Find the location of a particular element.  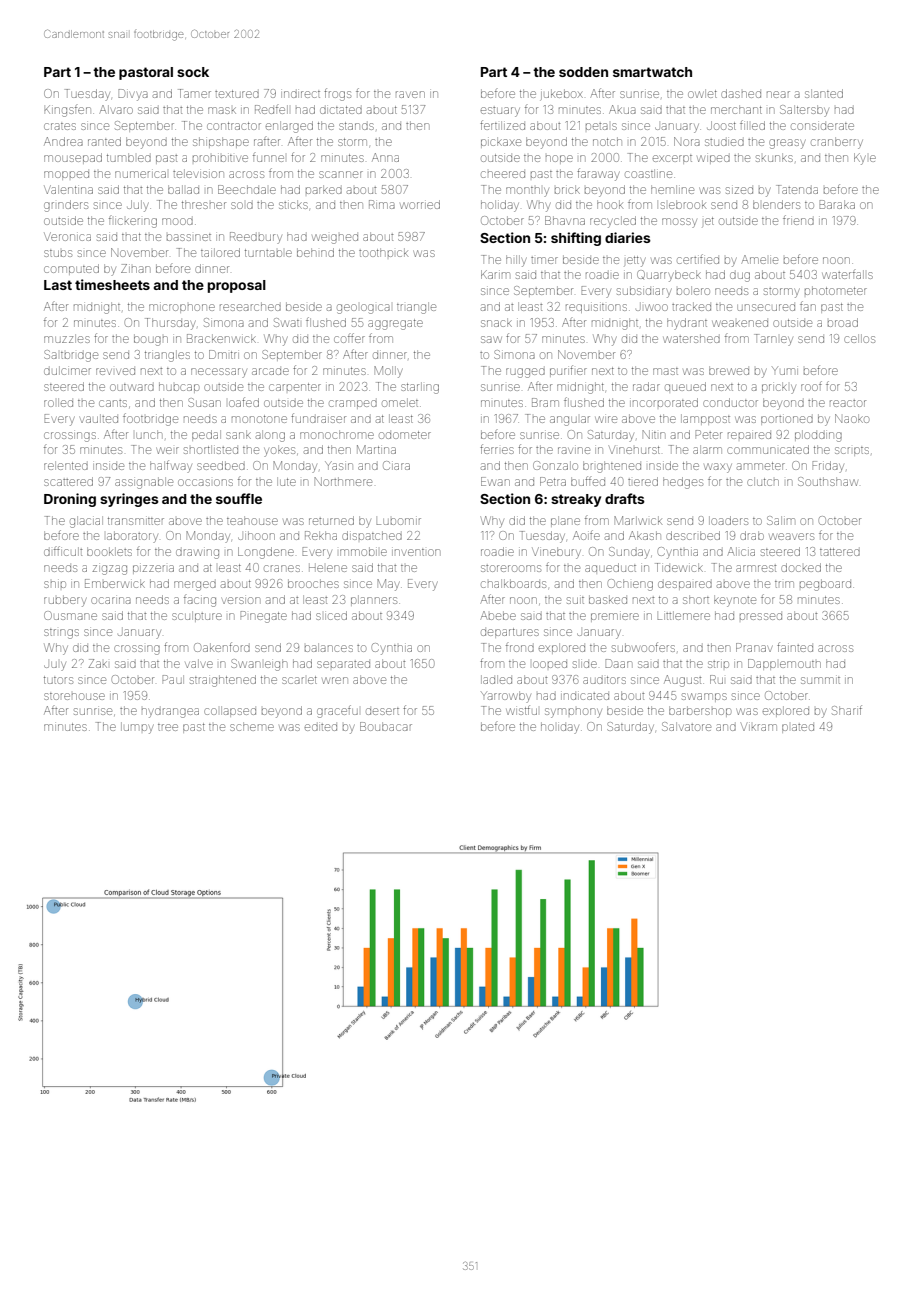

sodden is located at coordinates (583, 72).
